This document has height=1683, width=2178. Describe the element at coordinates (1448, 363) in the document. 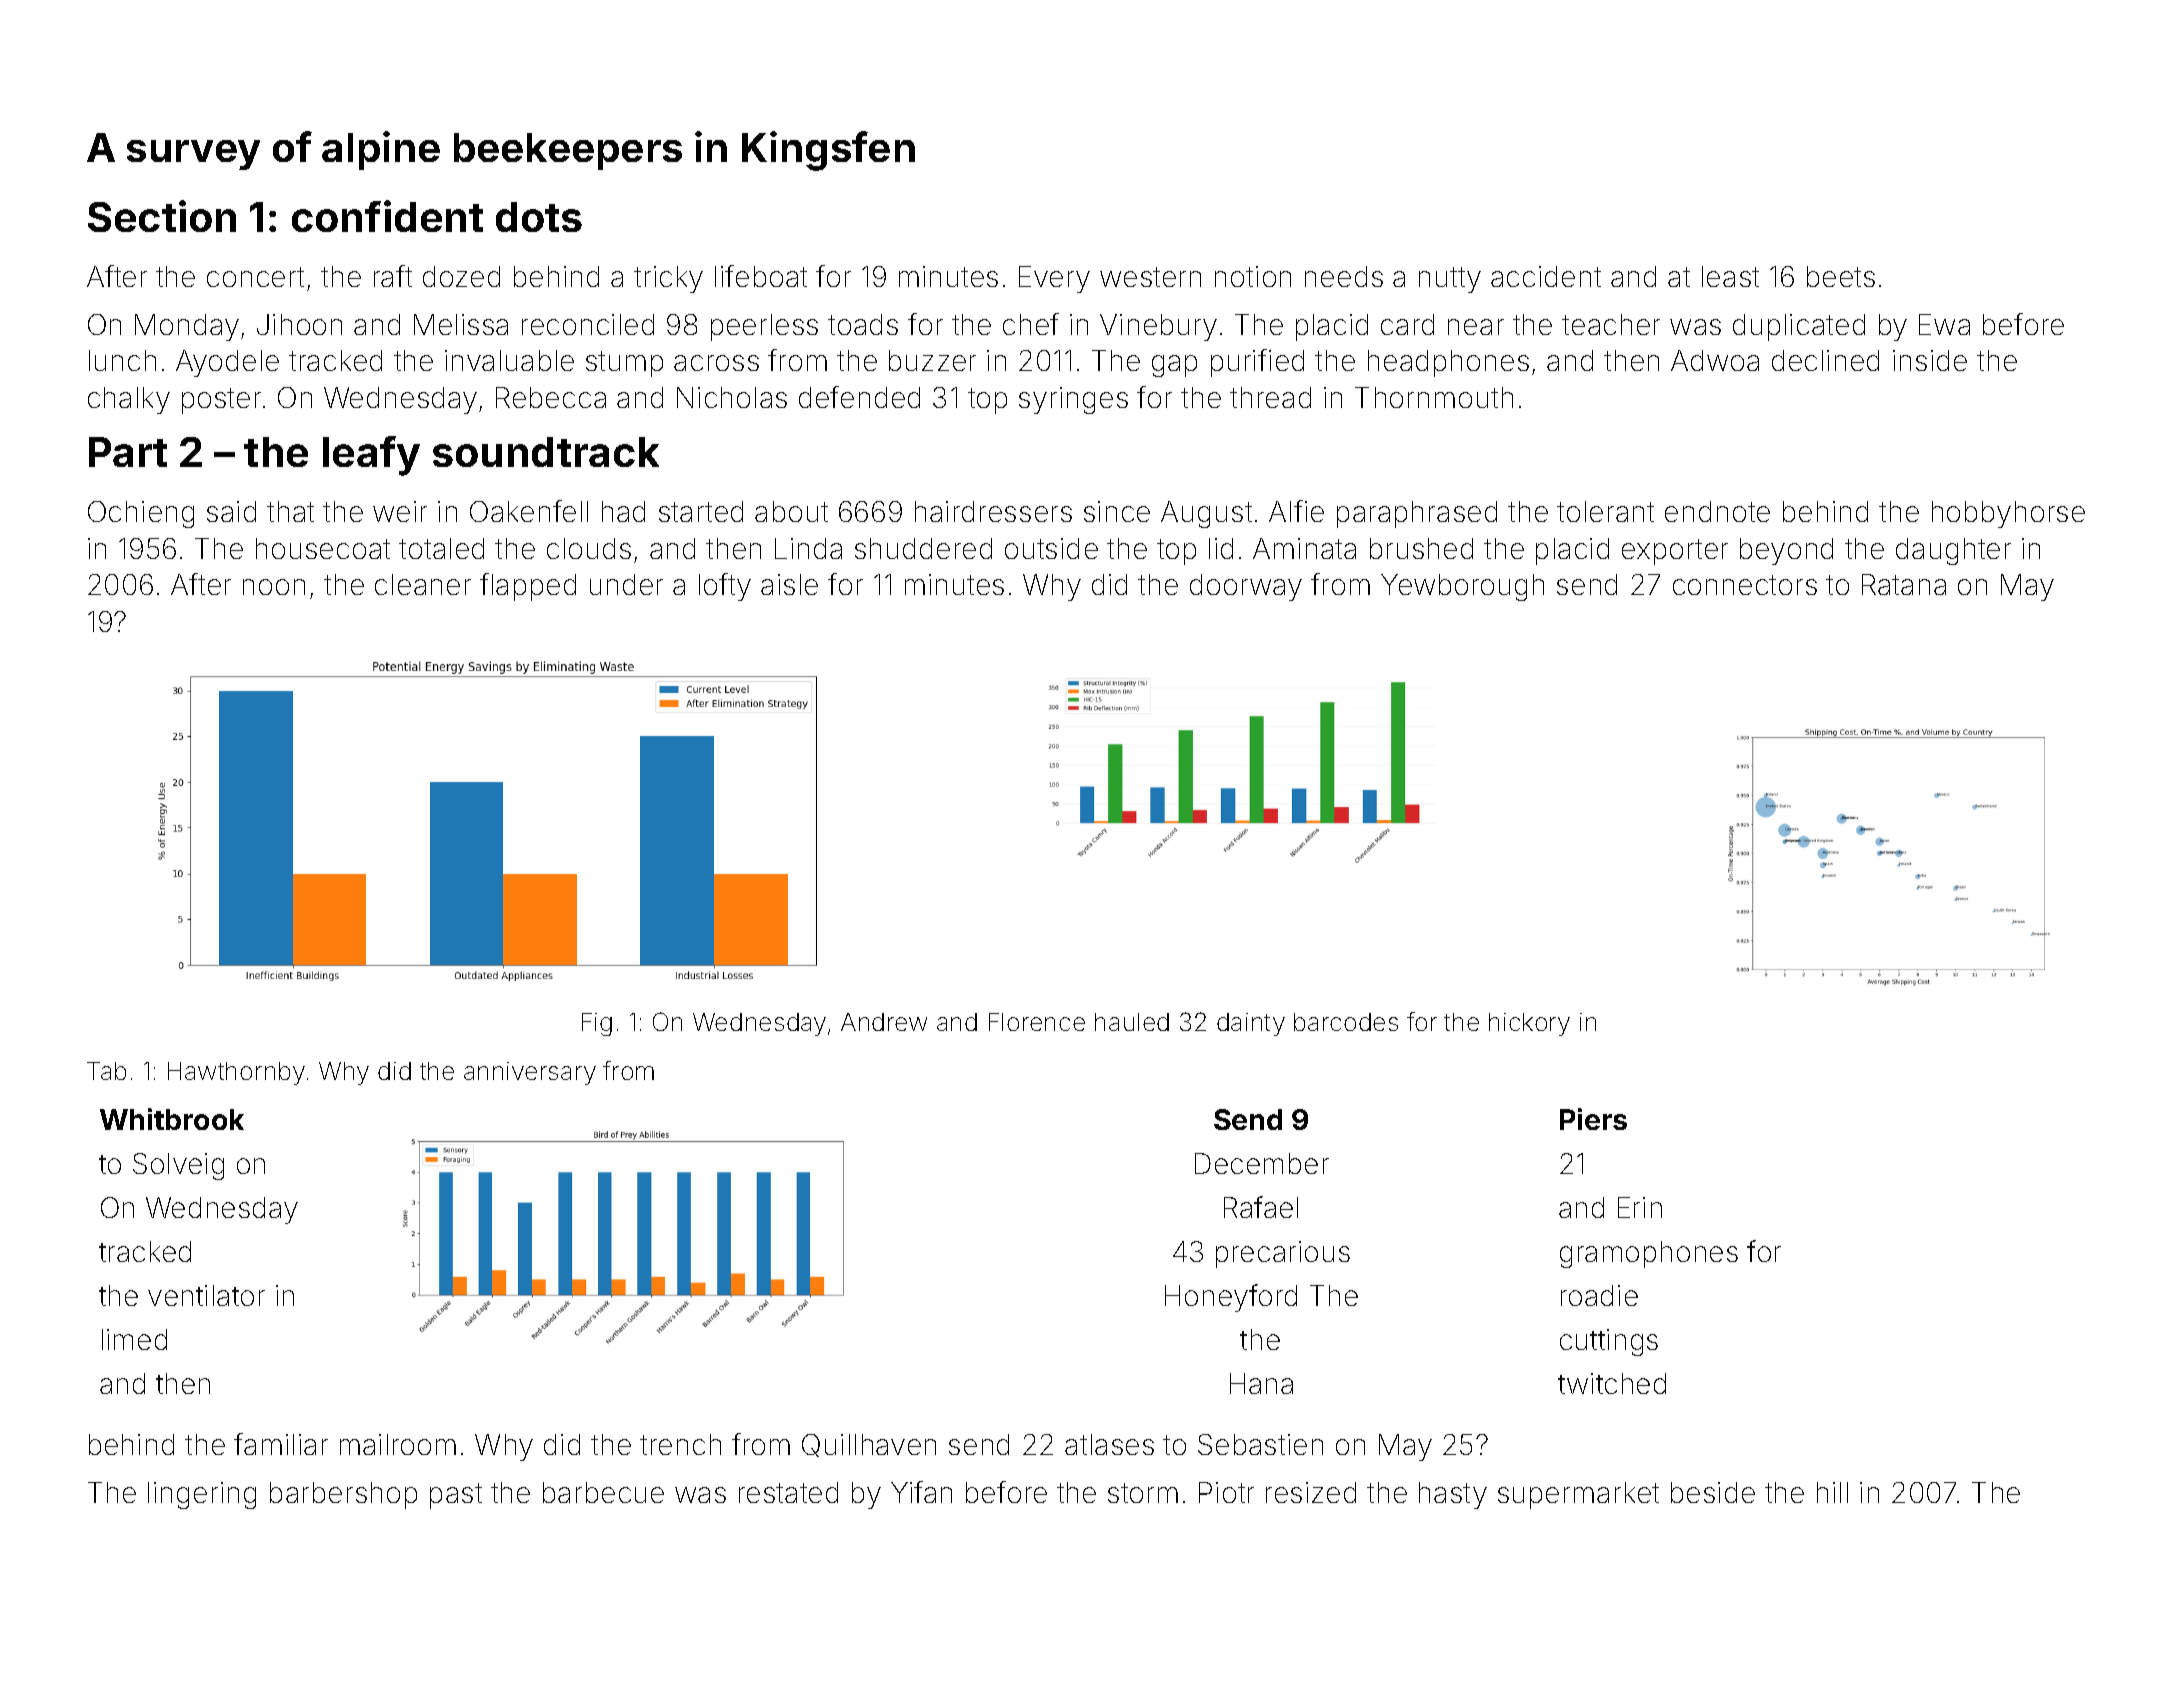

I see `headphones` at that location.
